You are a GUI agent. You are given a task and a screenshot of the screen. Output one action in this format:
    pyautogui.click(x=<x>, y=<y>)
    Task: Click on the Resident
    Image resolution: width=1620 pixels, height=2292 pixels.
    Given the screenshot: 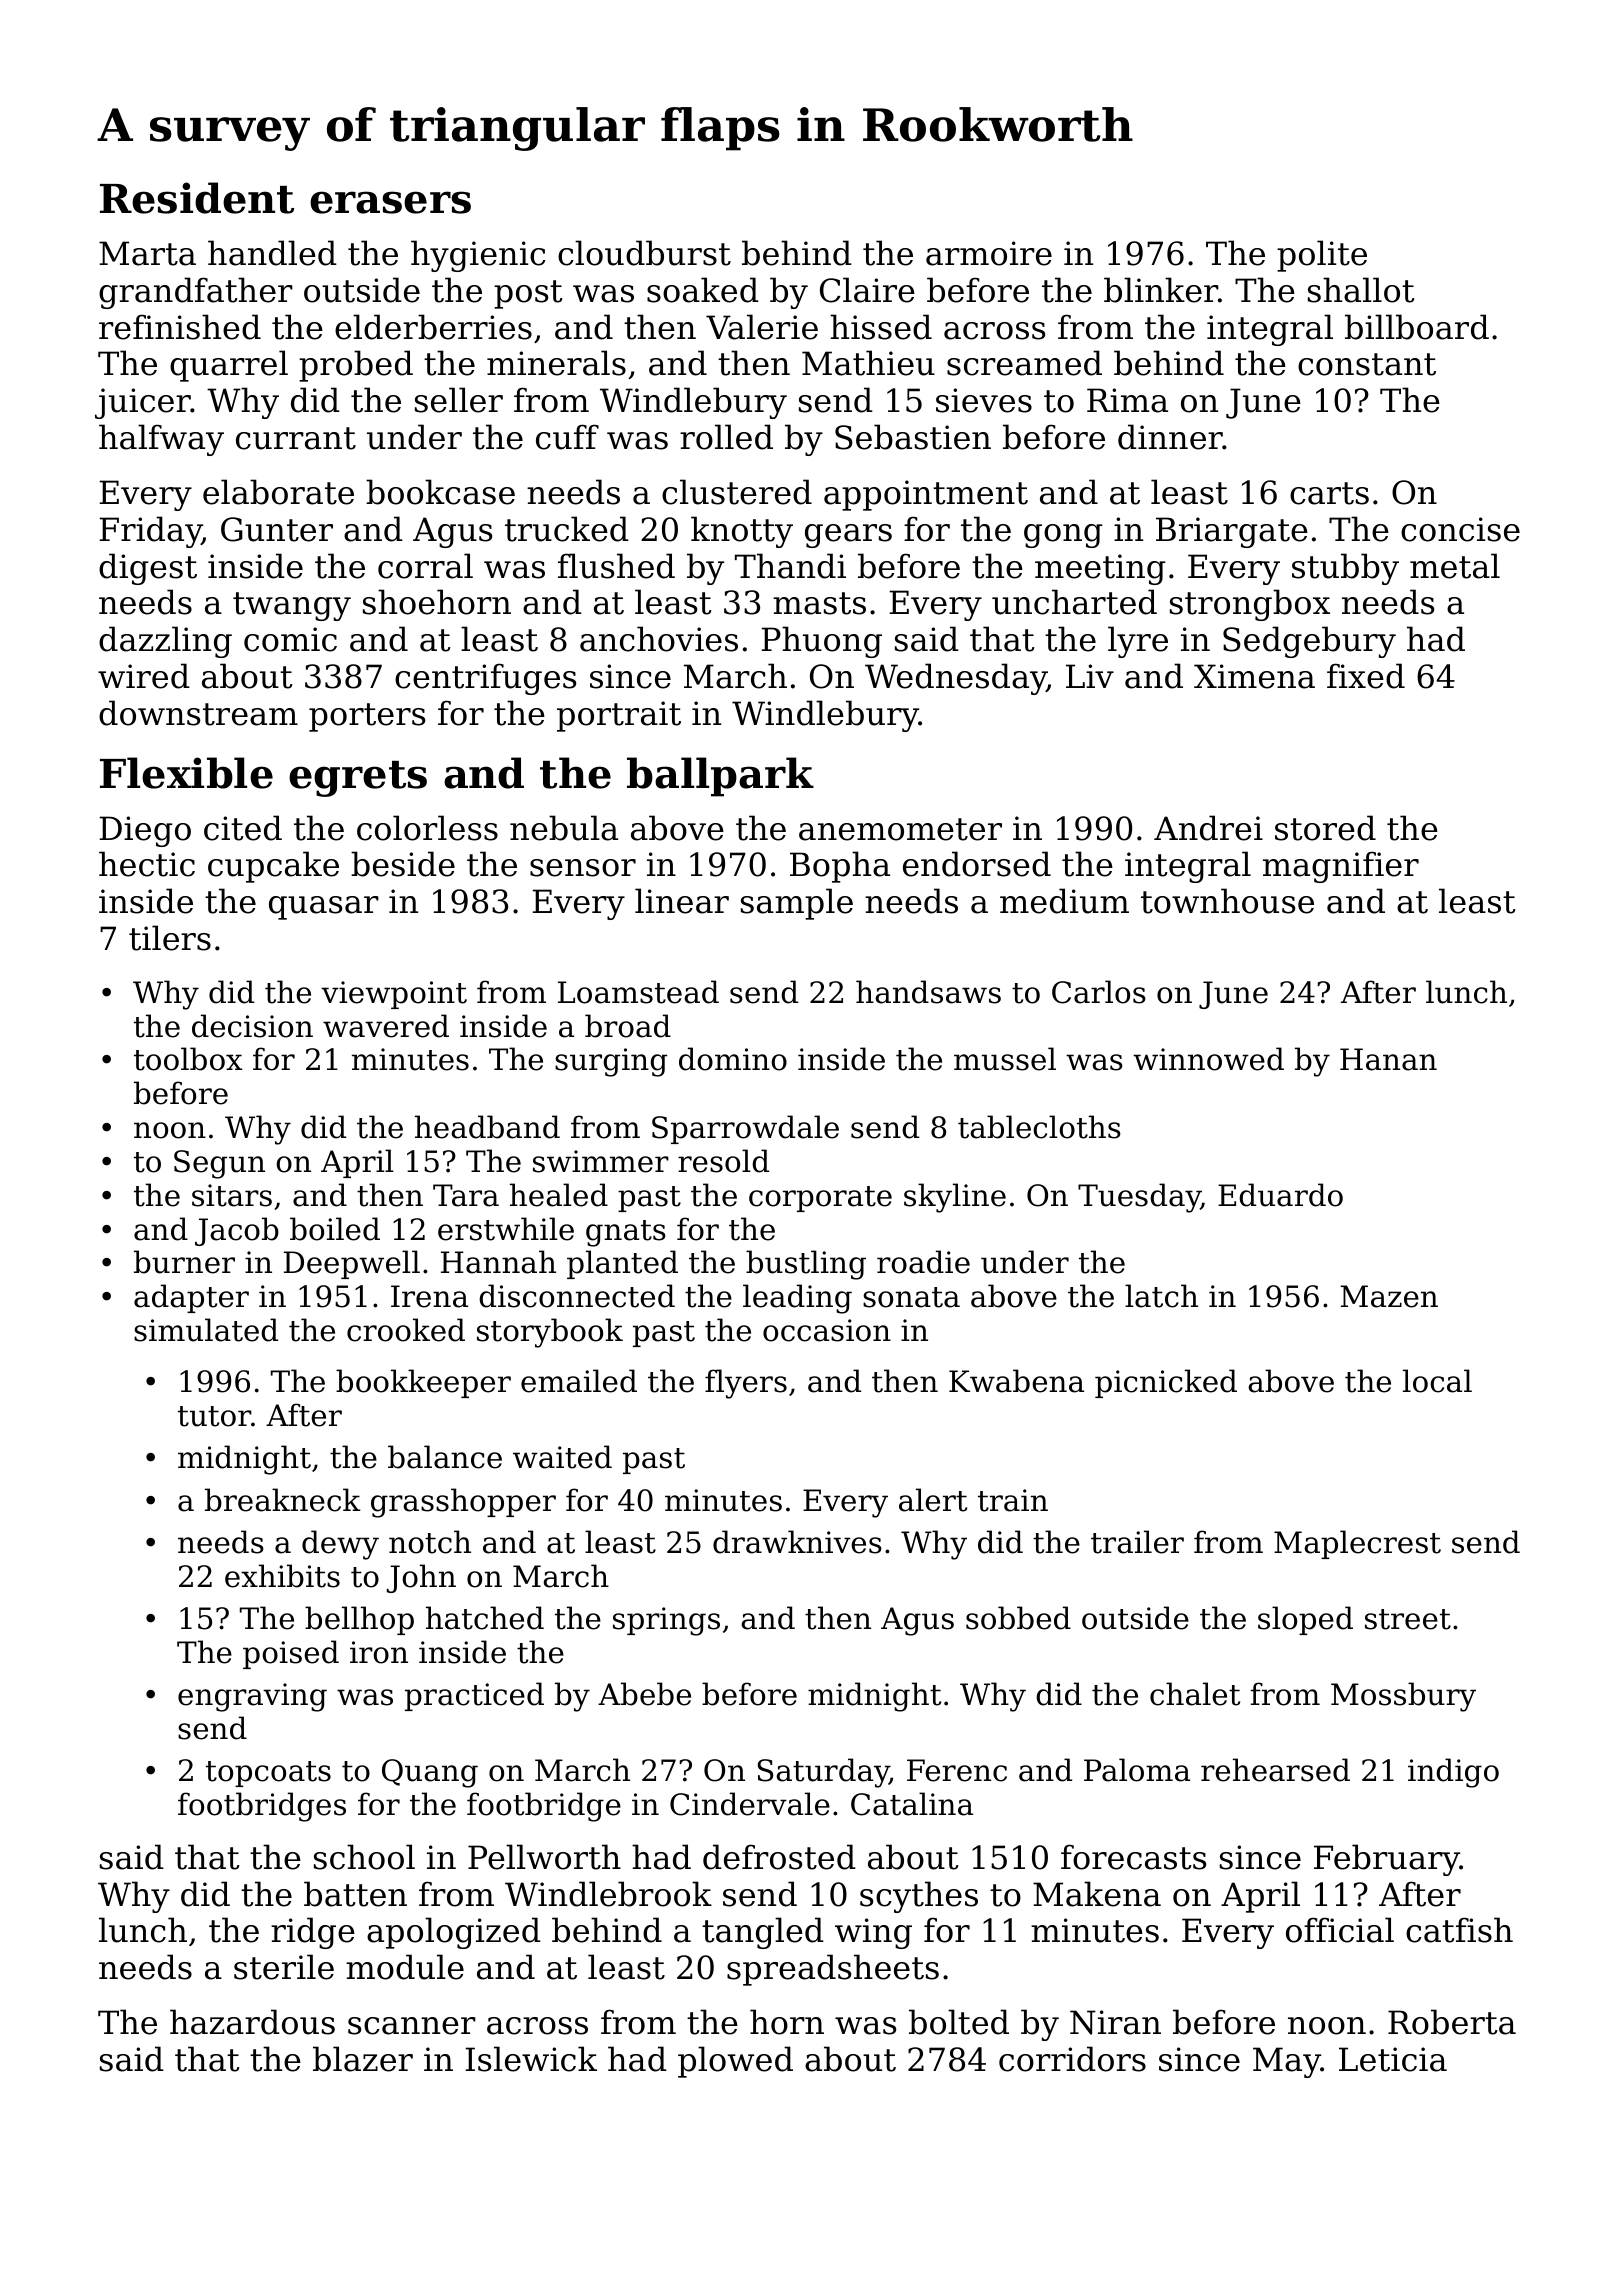 What is the action you would take?
    pyautogui.click(x=197, y=198)
